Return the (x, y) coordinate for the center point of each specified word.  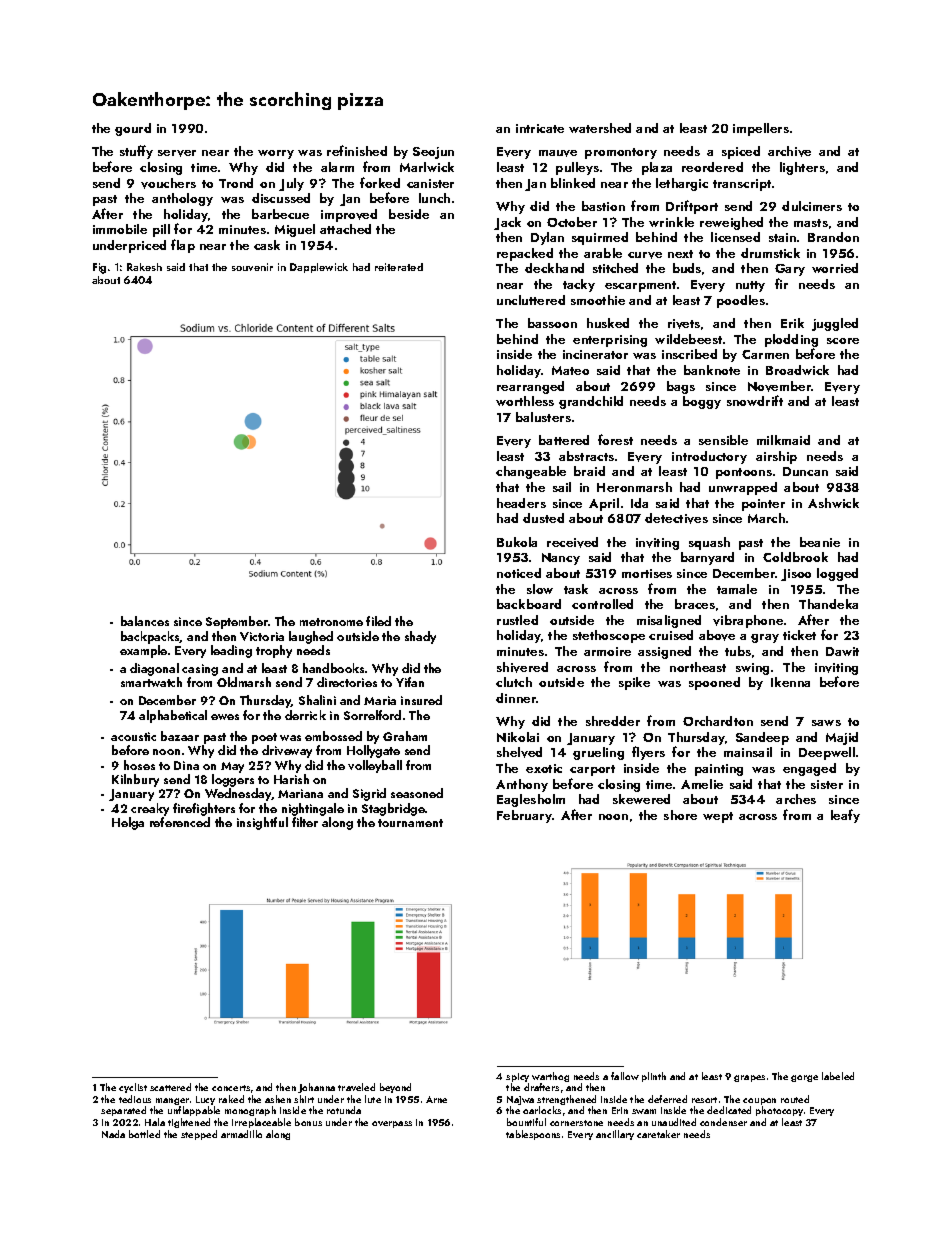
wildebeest (688, 339)
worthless (525, 401)
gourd (133, 129)
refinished (357, 150)
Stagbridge (393, 809)
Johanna (316, 1088)
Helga (128, 823)
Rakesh (144, 267)
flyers (648, 753)
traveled (356, 1087)
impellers (761, 129)
